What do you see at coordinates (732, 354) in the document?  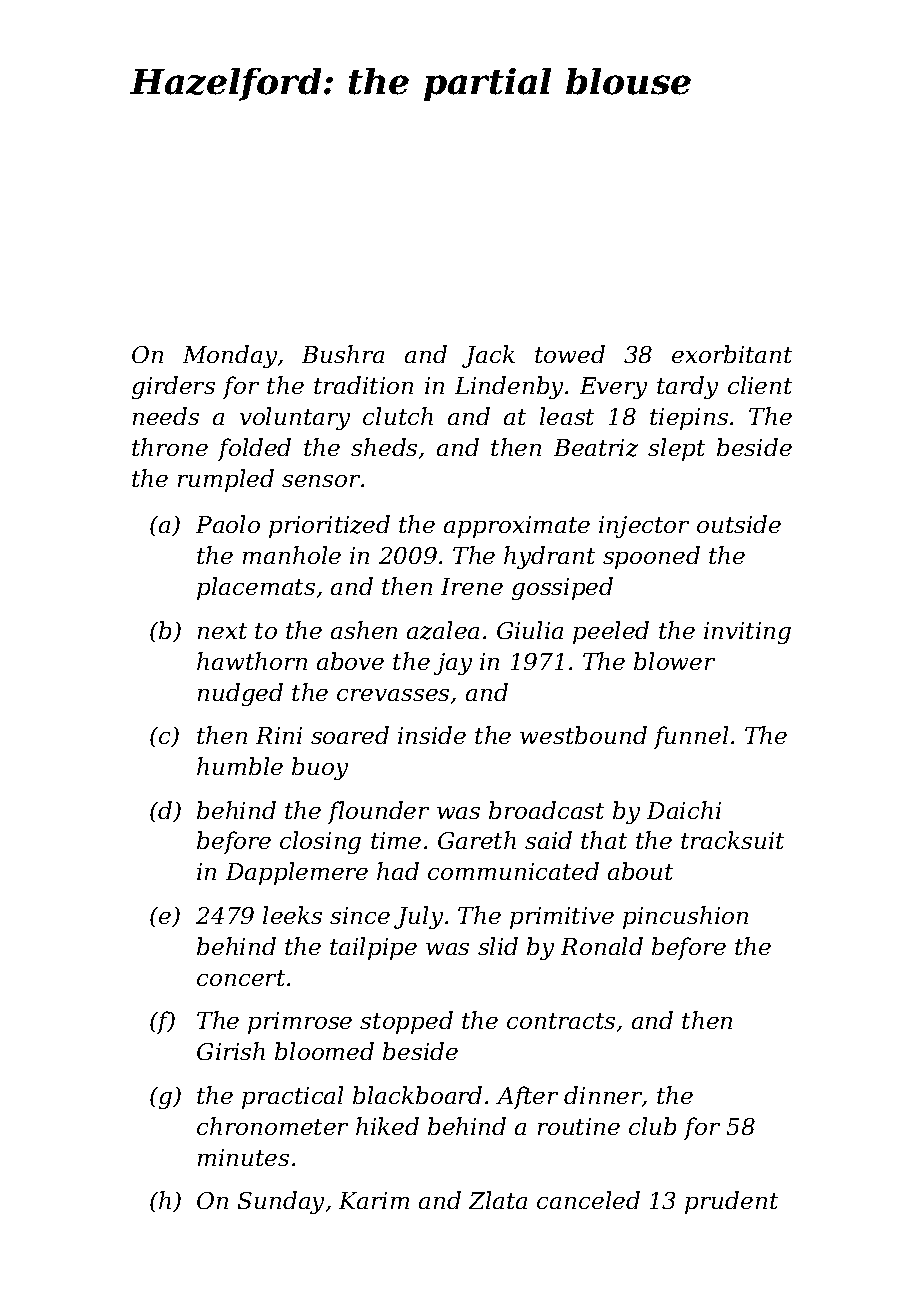 I see `exorbitant` at bounding box center [732, 354].
